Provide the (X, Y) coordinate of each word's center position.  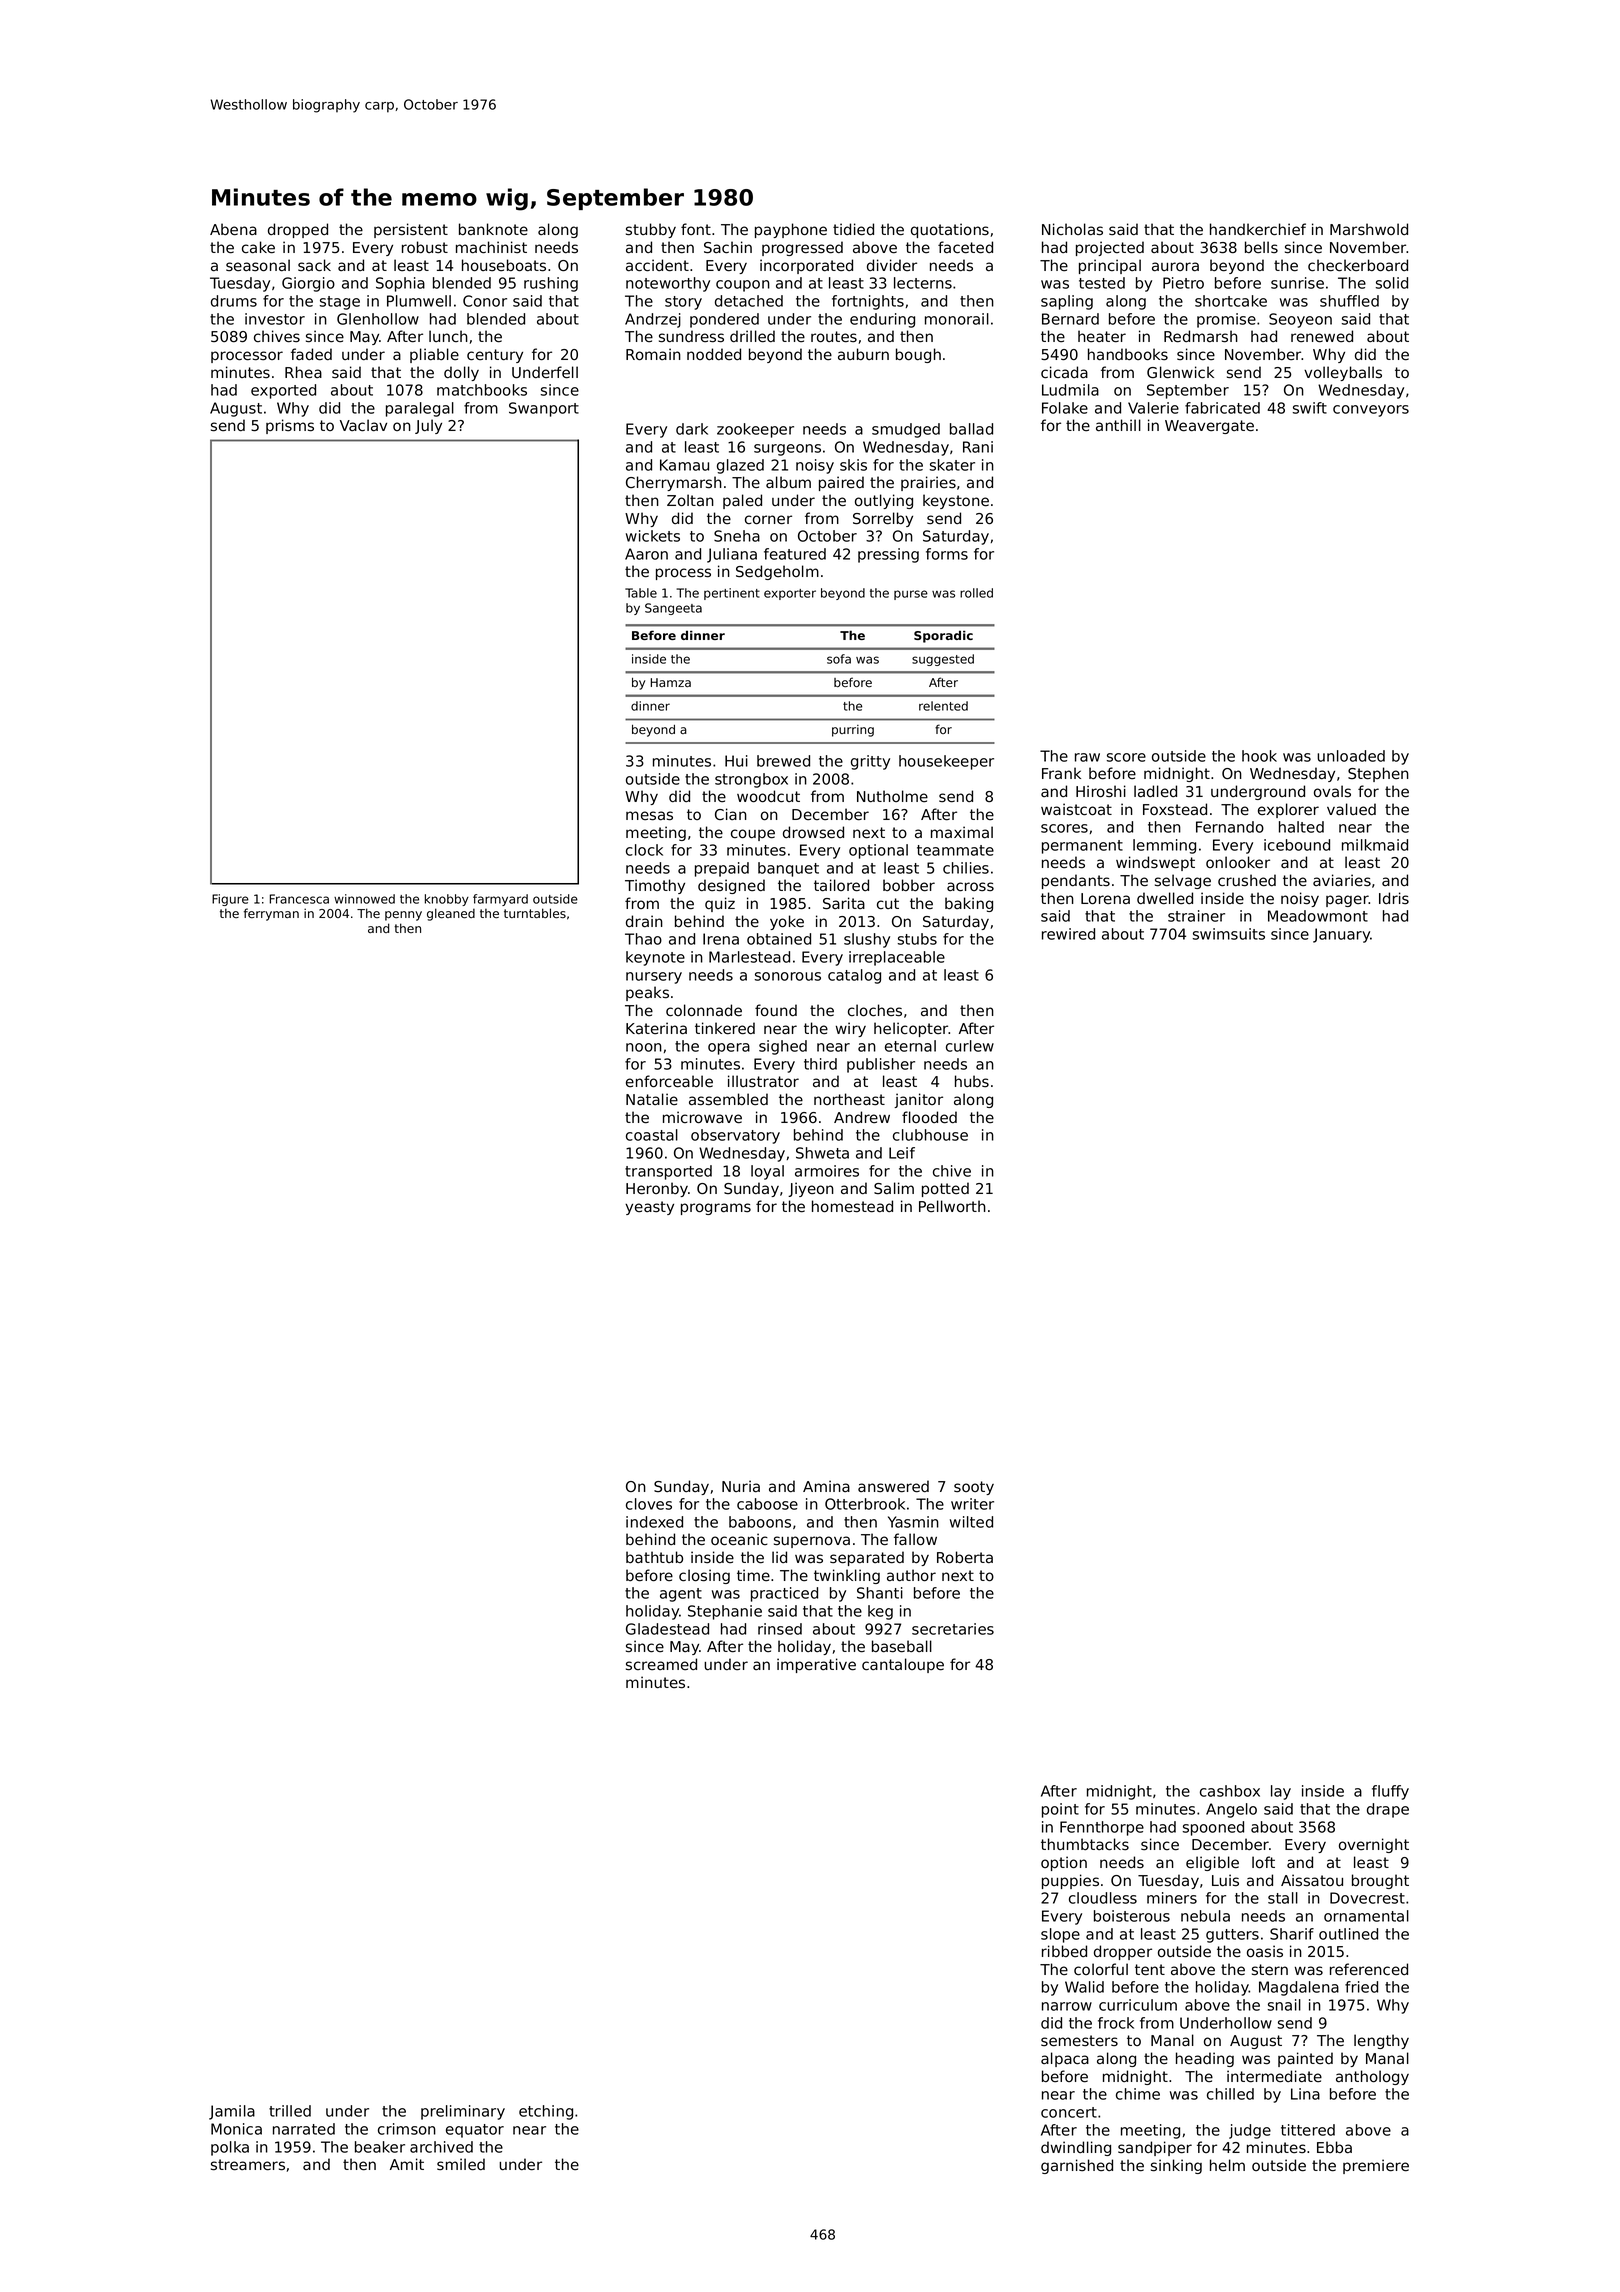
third (820, 1064)
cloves (649, 1504)
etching (546, 2112)
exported (283, 391)
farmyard (500, 900)
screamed (661, 1664)
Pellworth (952, 1206)
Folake (1065, 408)
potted (945, 1189)
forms (947, 554)
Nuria (741, 1486)
